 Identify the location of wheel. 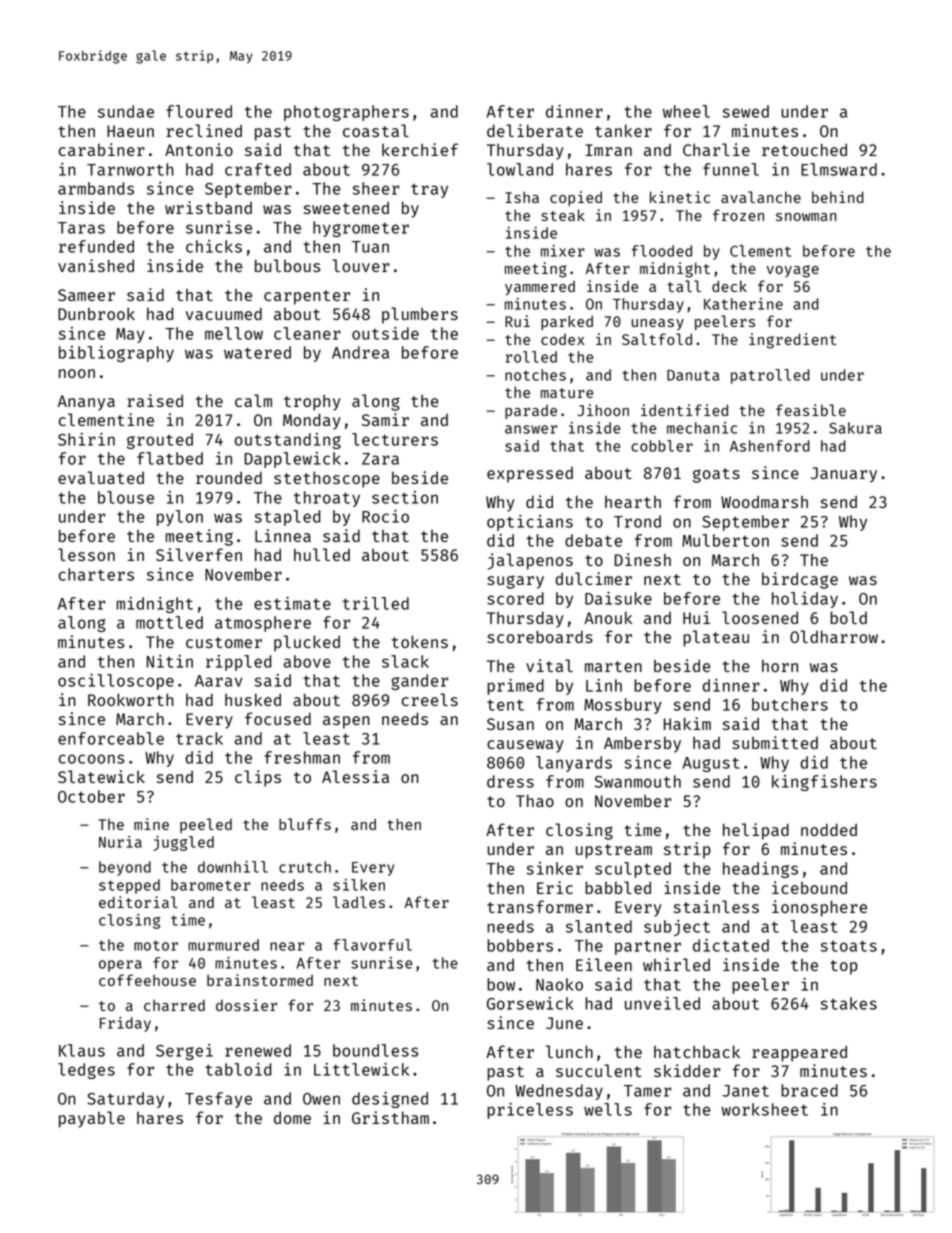
(686, 111).
